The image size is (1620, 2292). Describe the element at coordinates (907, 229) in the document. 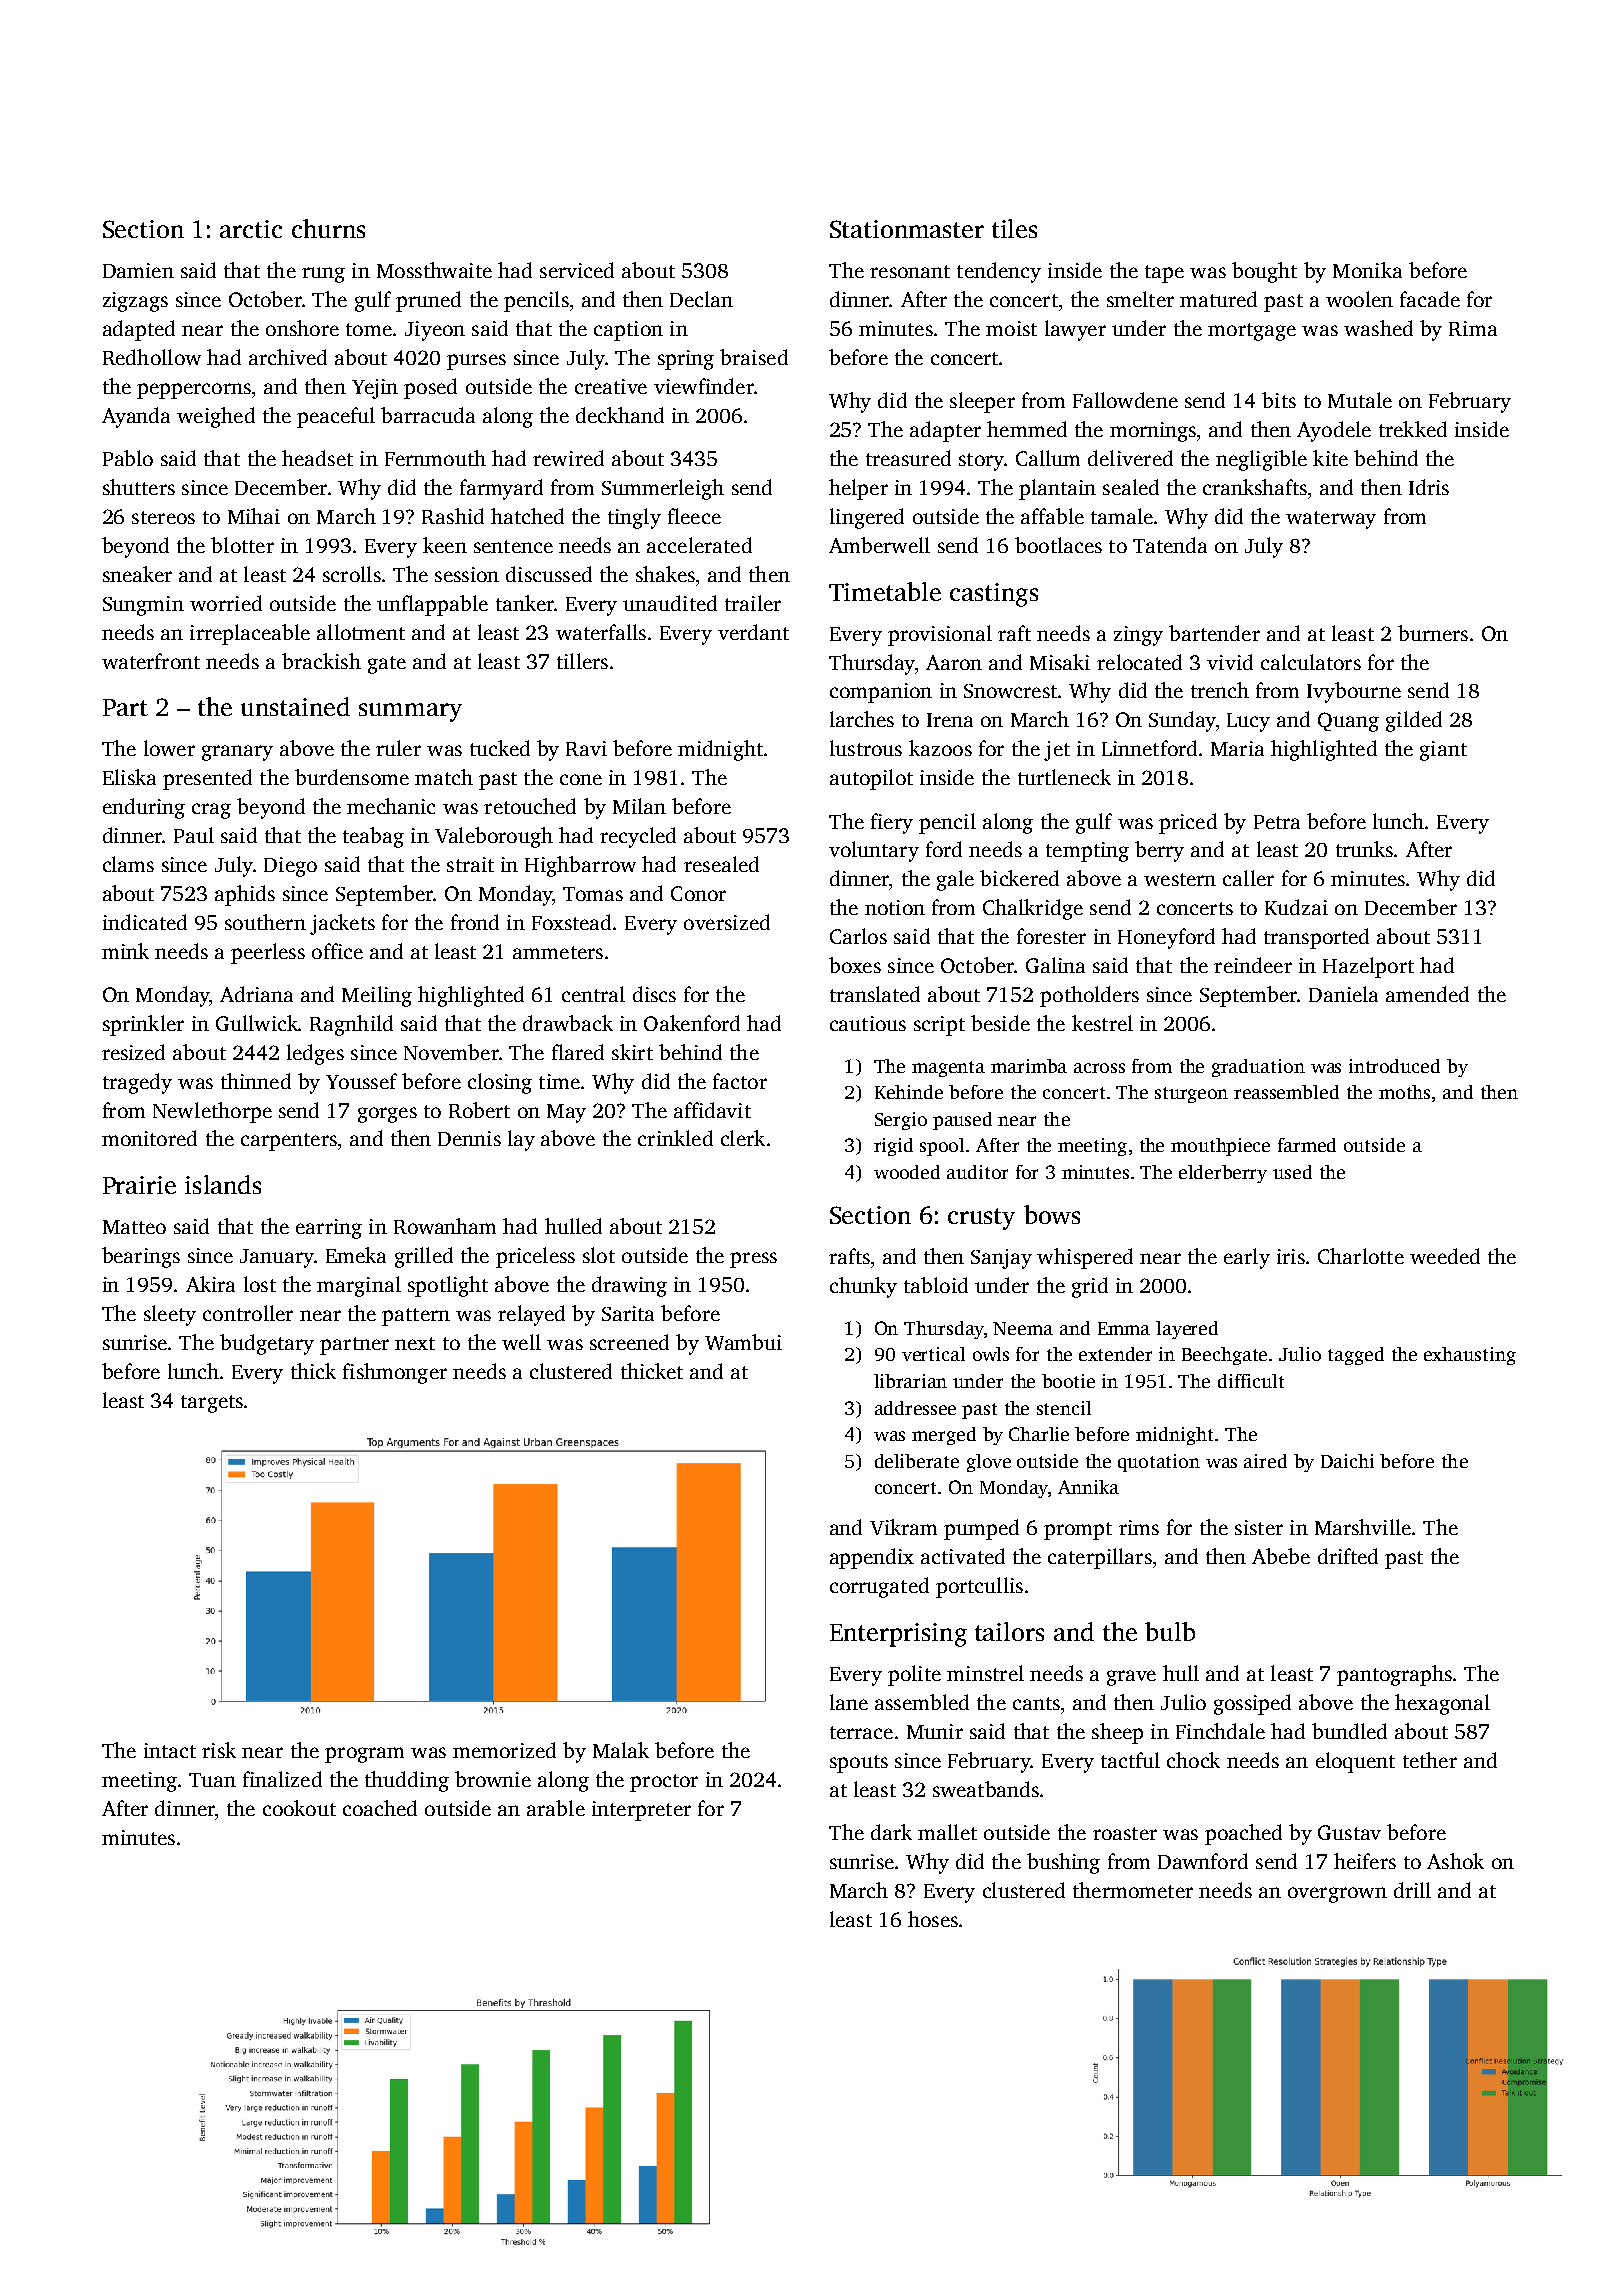

I see `Stationmaster` at that location.
